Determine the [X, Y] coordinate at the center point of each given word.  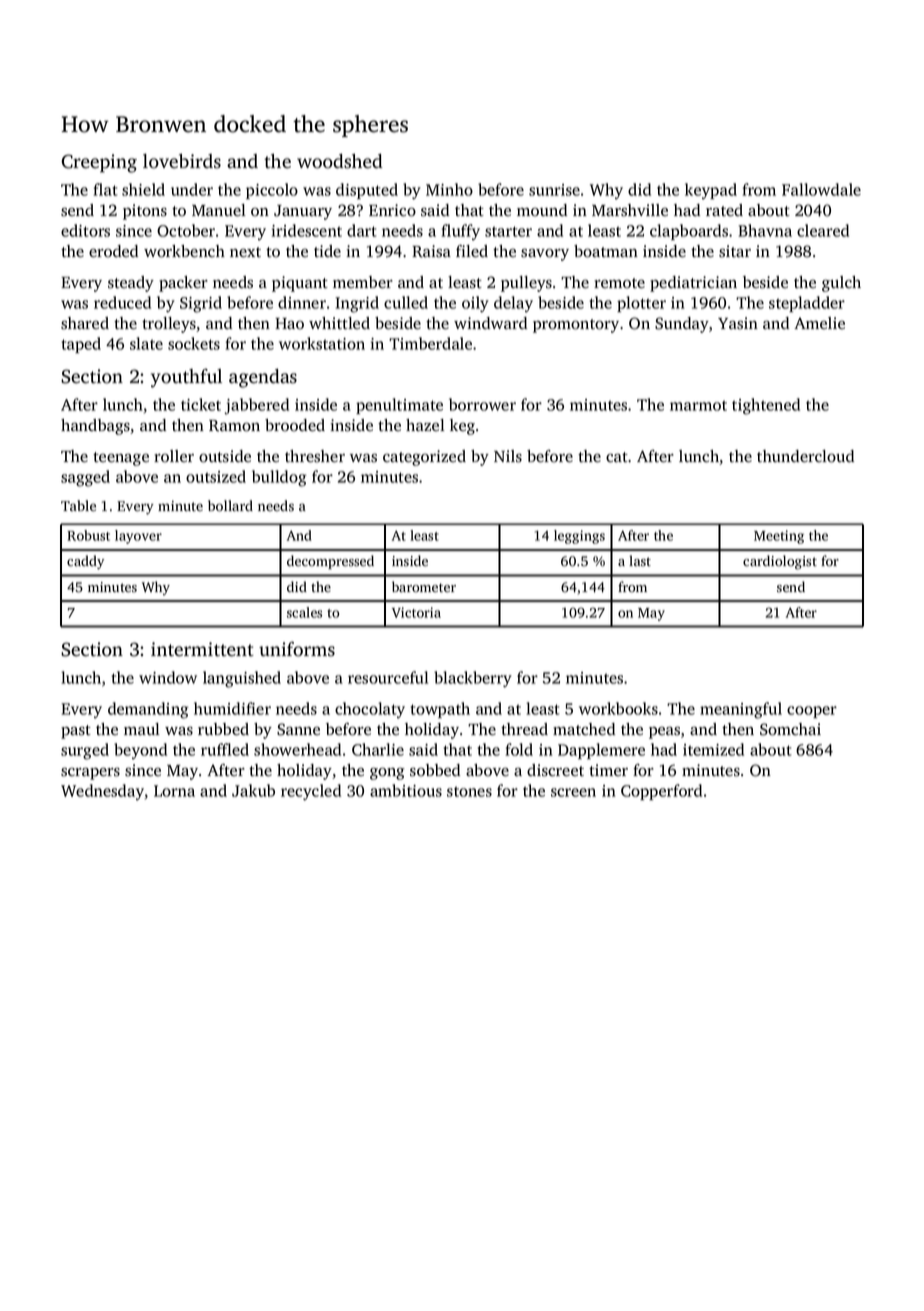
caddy [85, 562]
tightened [766, 406]
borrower [482, 404]
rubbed [223, 729]
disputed [367, 191]
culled [406, 302]
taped [81, 345]
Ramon [234, 426]
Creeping [99, 163]
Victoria [416, 612]
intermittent [202, 649]
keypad [711, 191]
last [640, 560]
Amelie [819, 323]
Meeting [779, 537]
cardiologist [780, 562]
